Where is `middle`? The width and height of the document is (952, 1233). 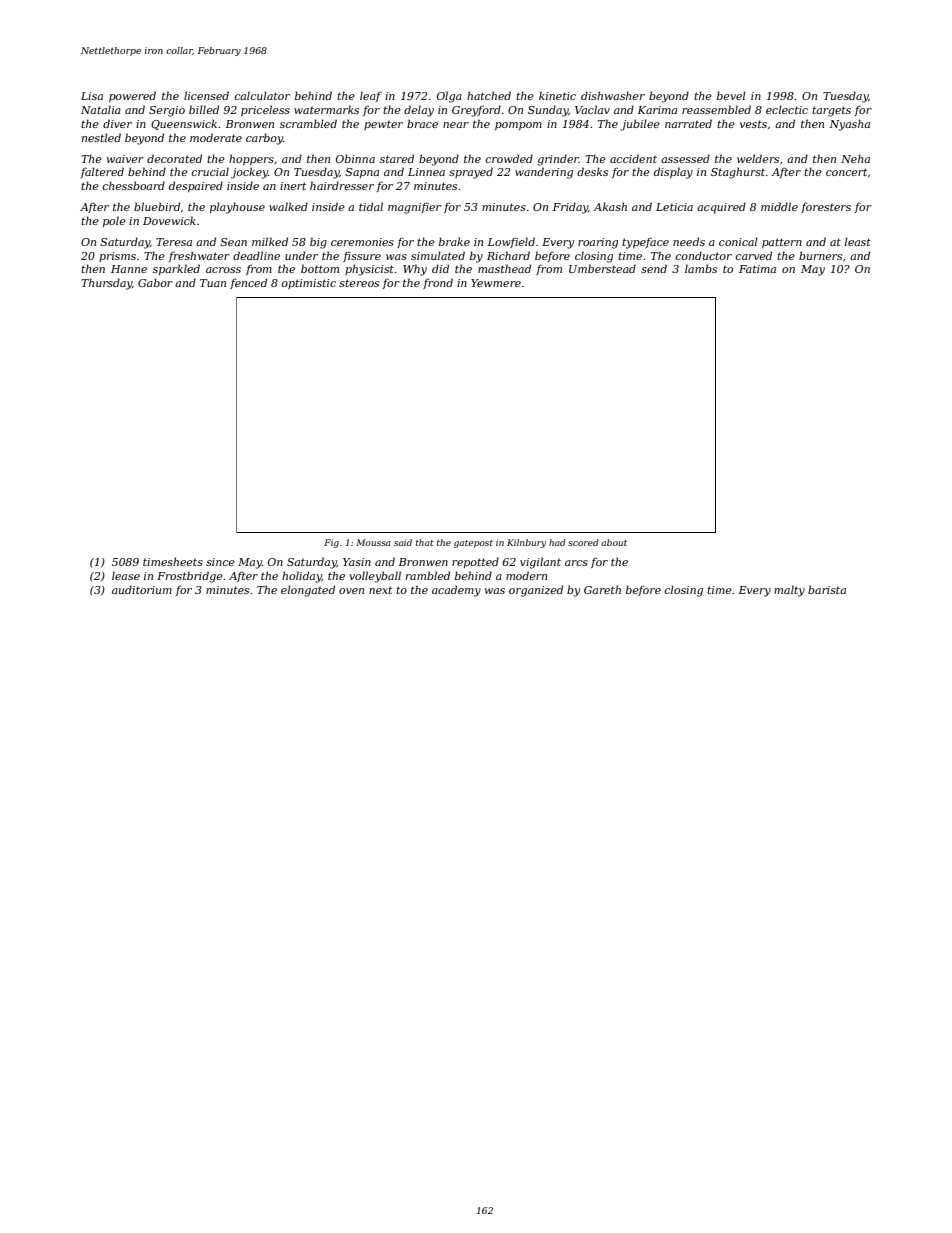 middle is located at coordinates (779, 206).
